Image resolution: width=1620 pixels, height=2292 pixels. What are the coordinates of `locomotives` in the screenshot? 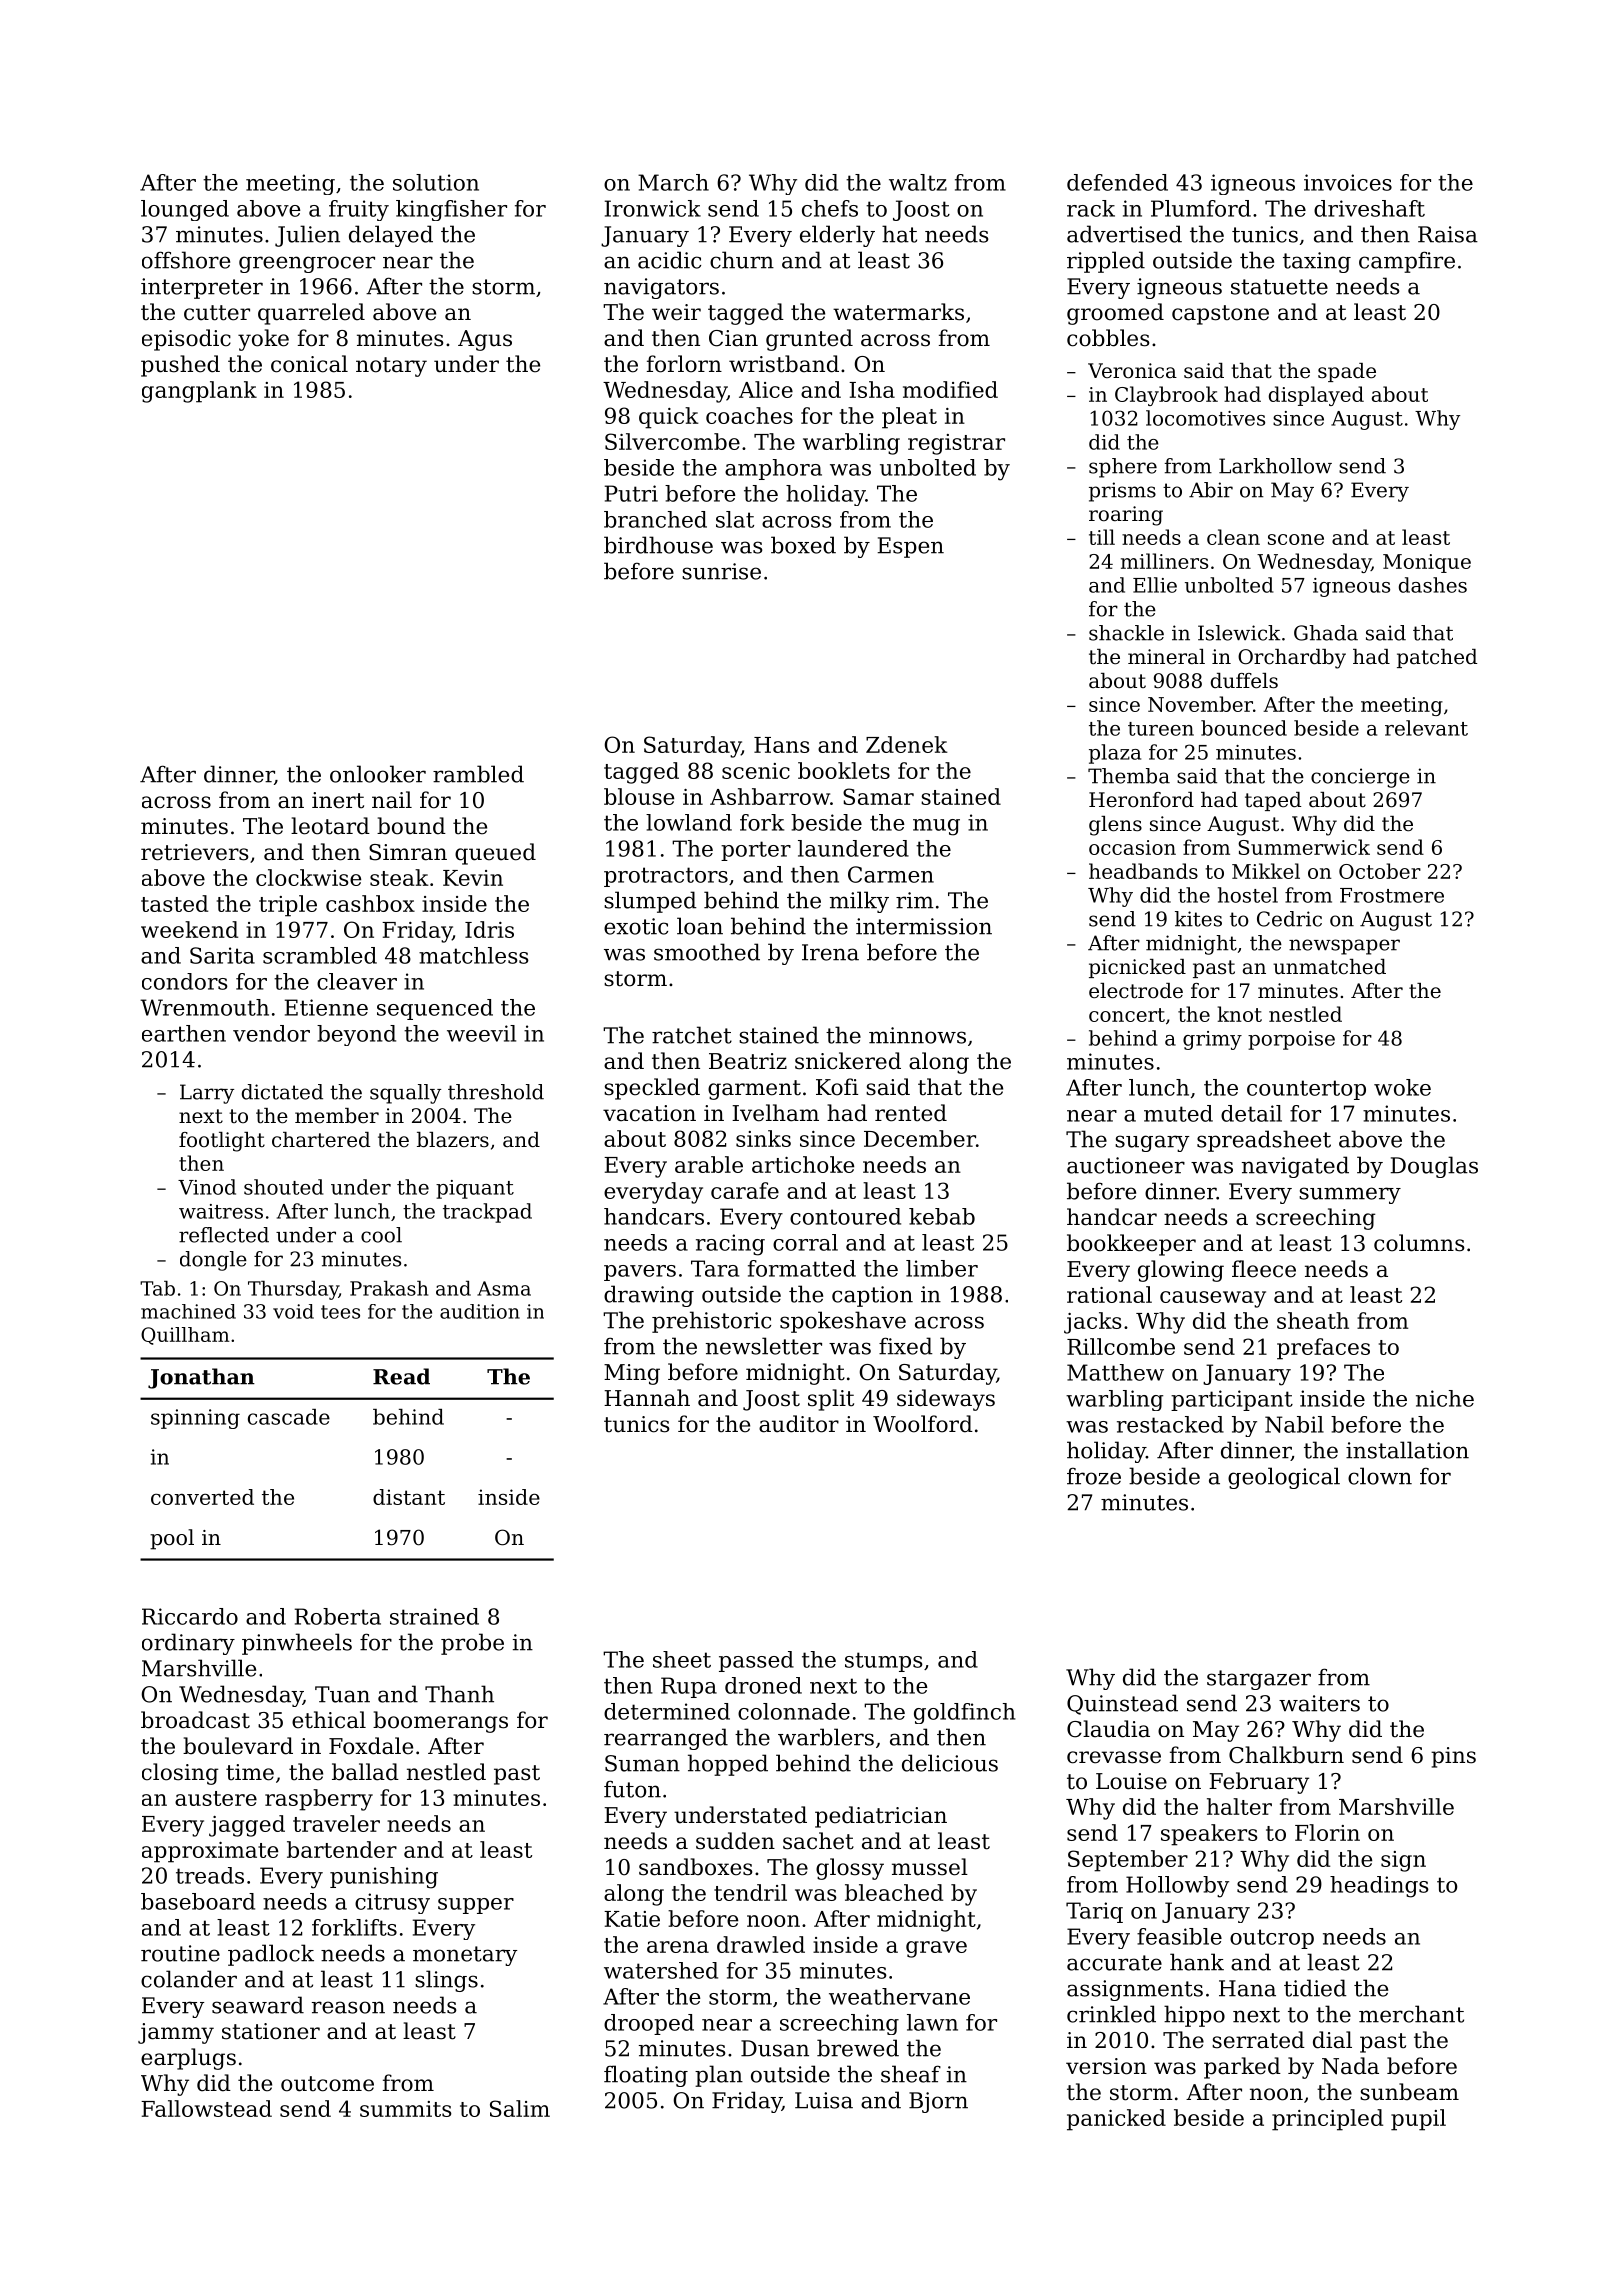 It's located at (1205, 418).
